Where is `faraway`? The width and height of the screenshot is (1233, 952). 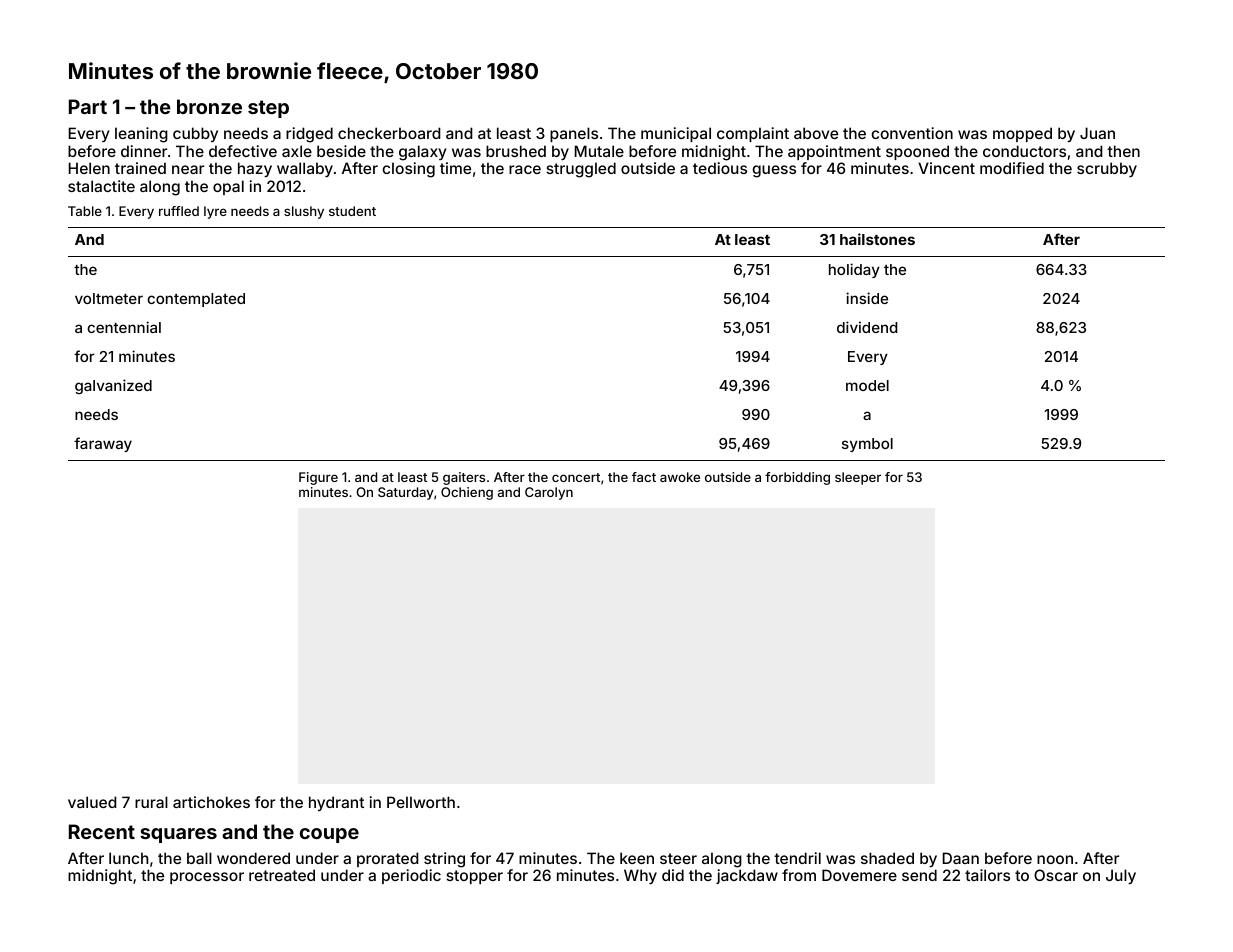 faraway is located at coordinates (103, 444).
